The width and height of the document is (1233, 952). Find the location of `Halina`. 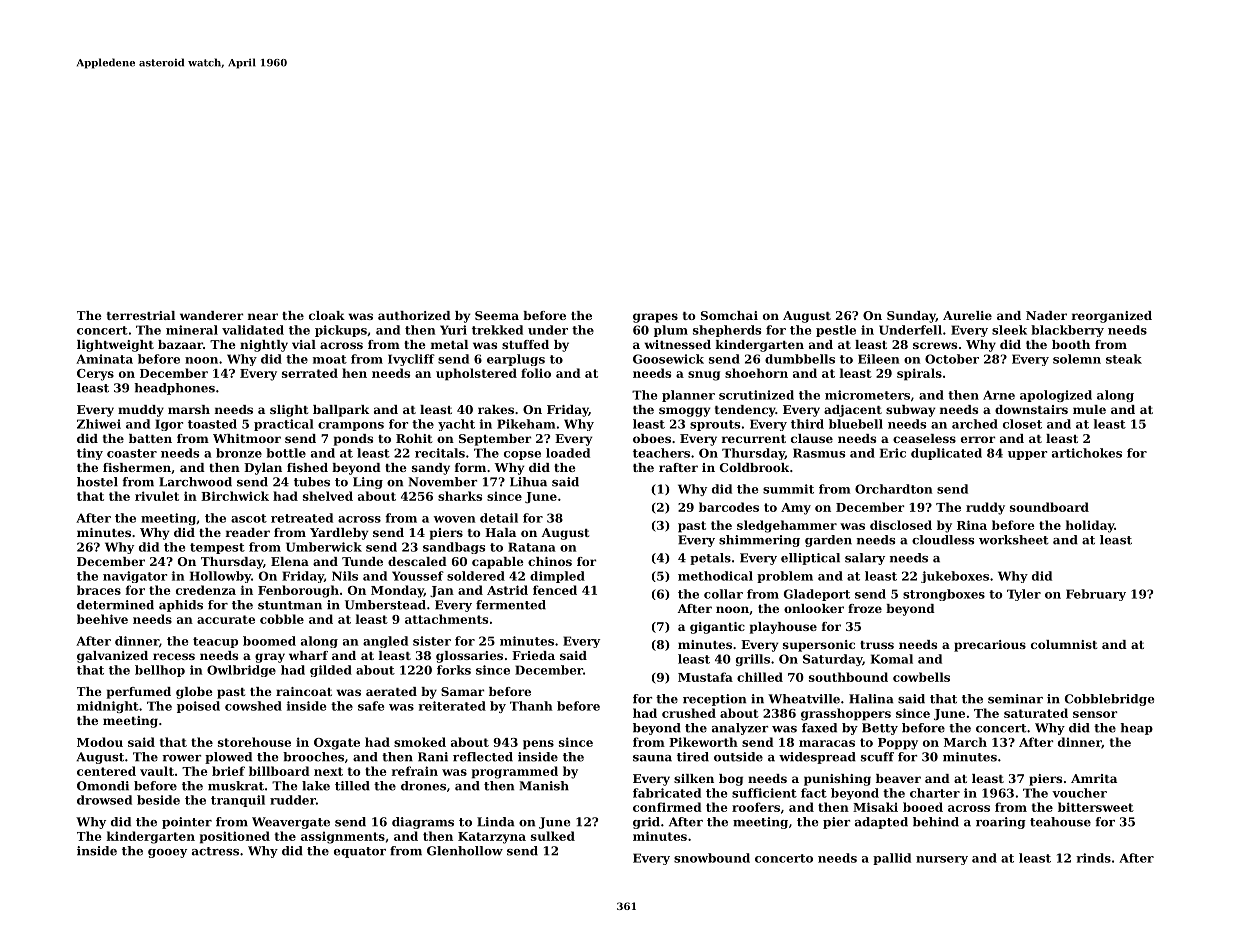

Halina is located at coordinates (871, 699).
